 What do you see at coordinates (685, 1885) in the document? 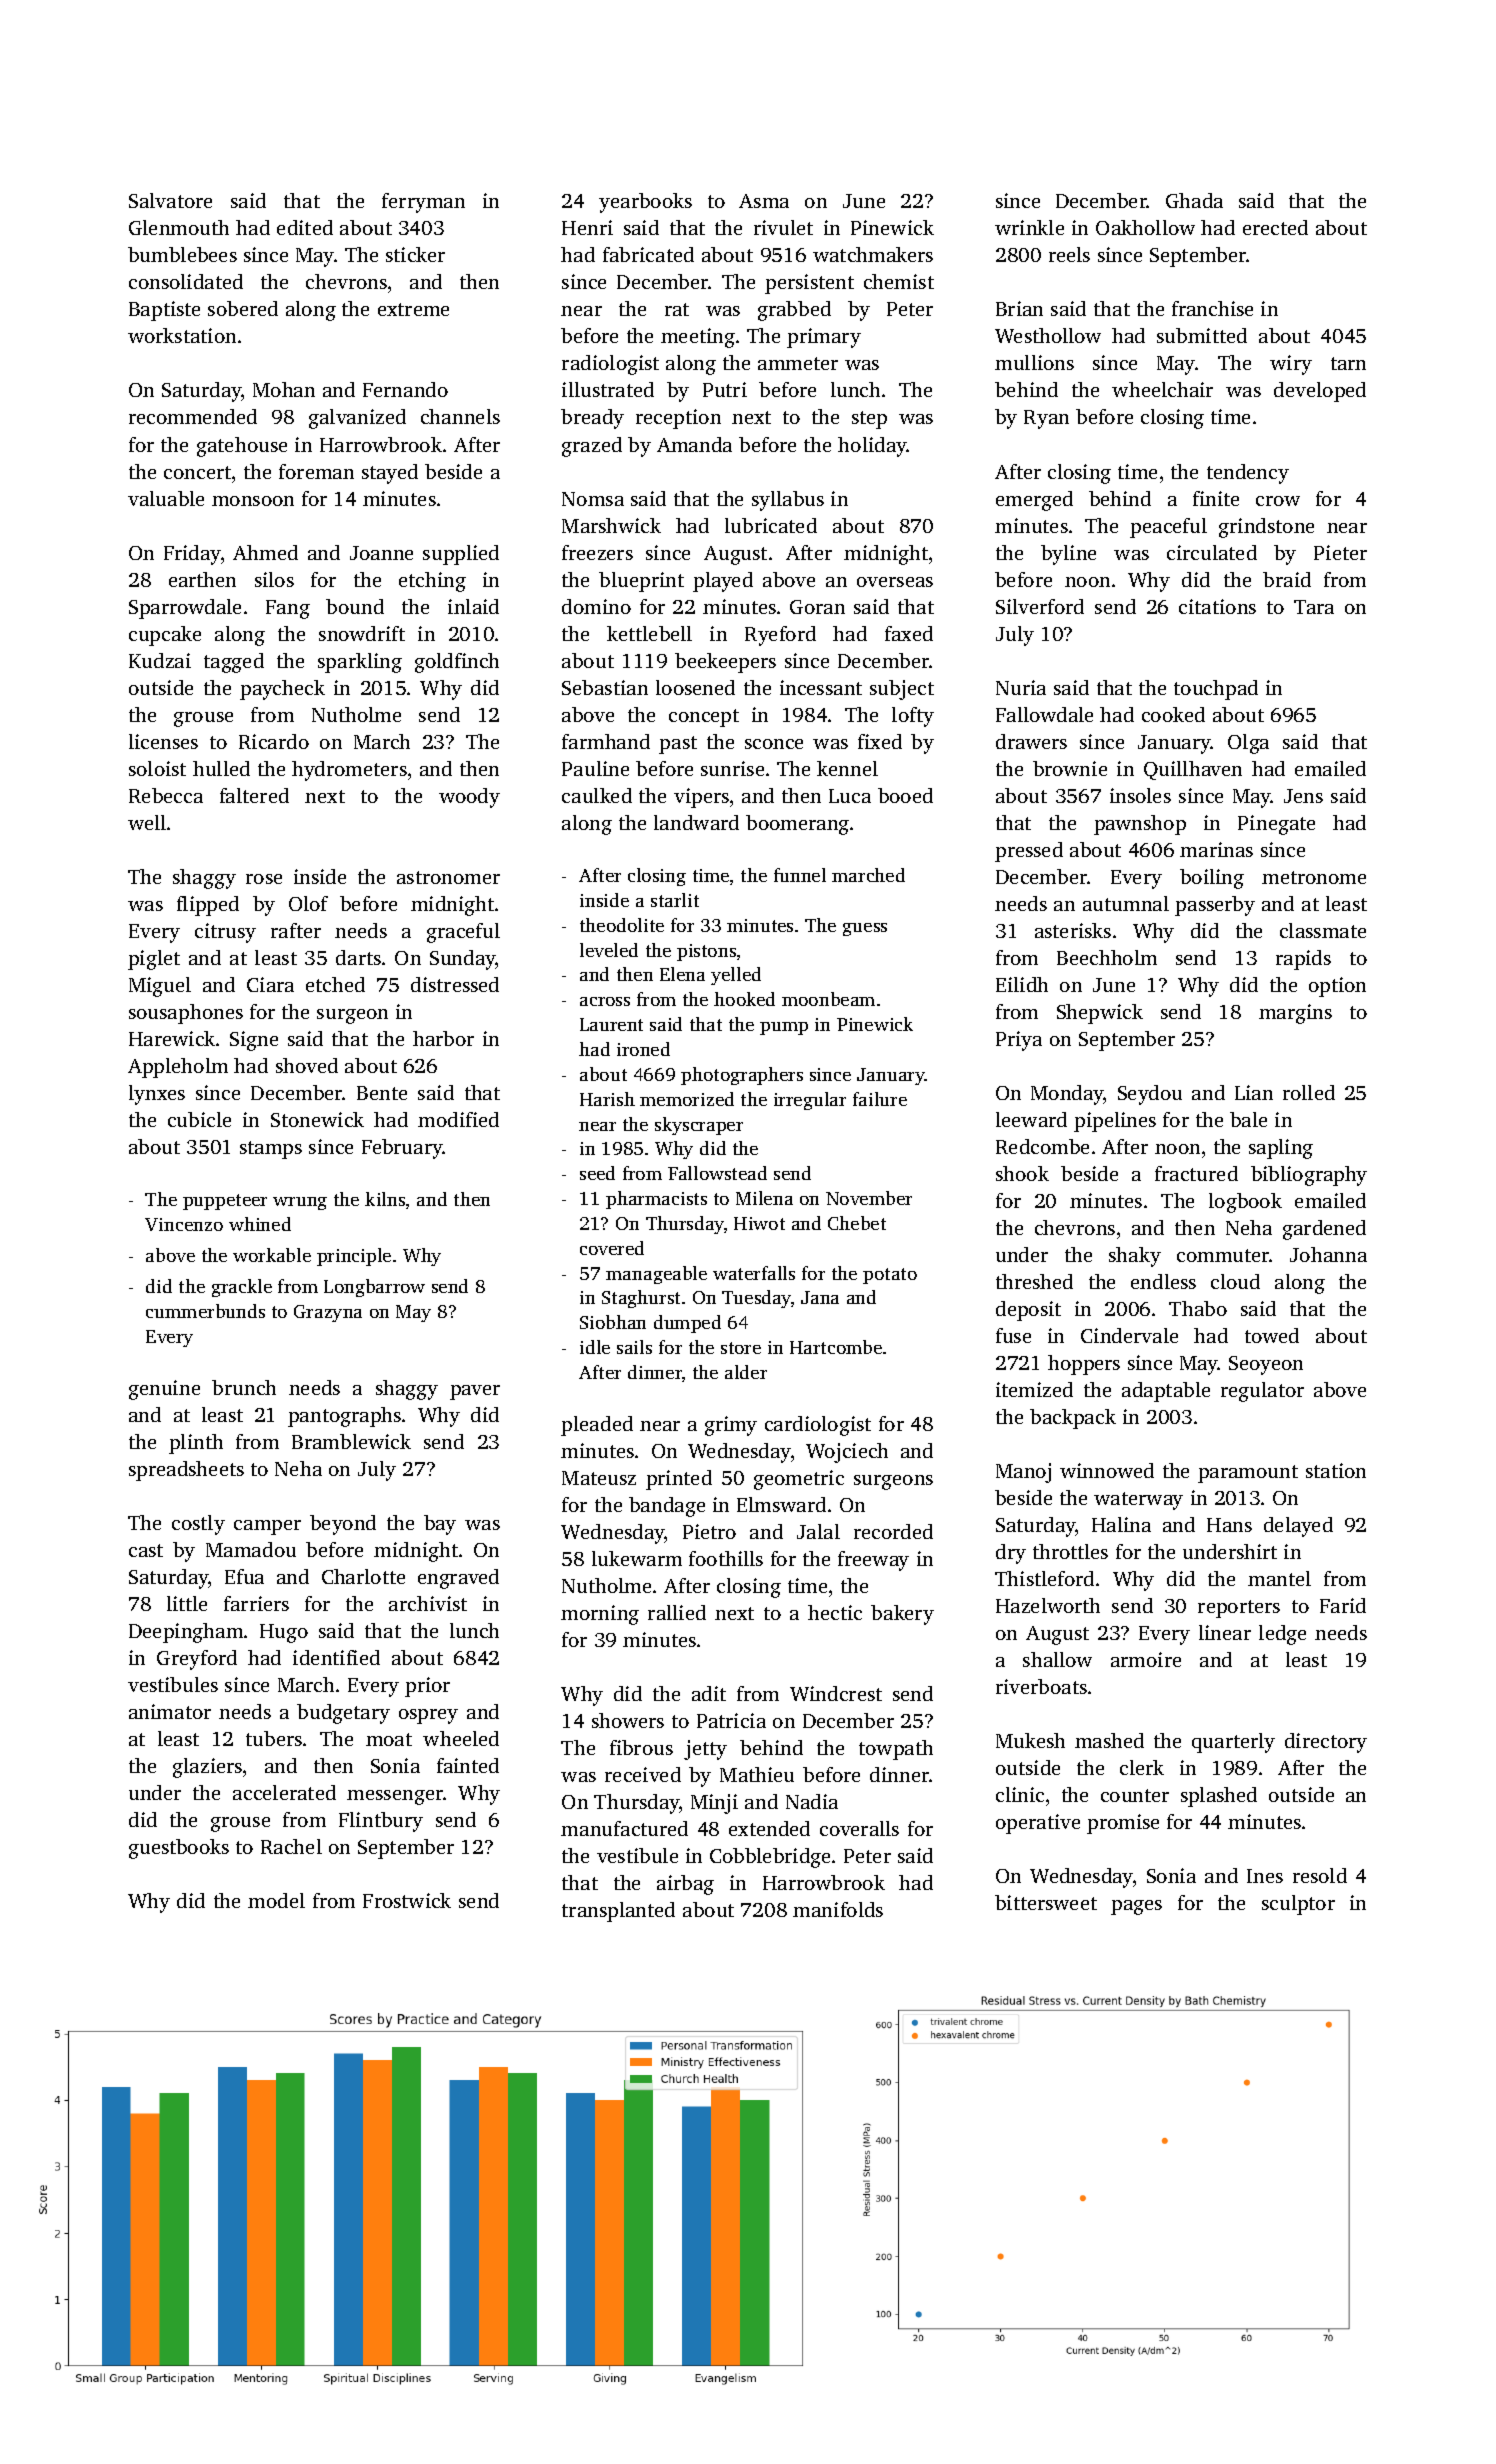
I see `airbag` at bounding box center [685, 1885].
